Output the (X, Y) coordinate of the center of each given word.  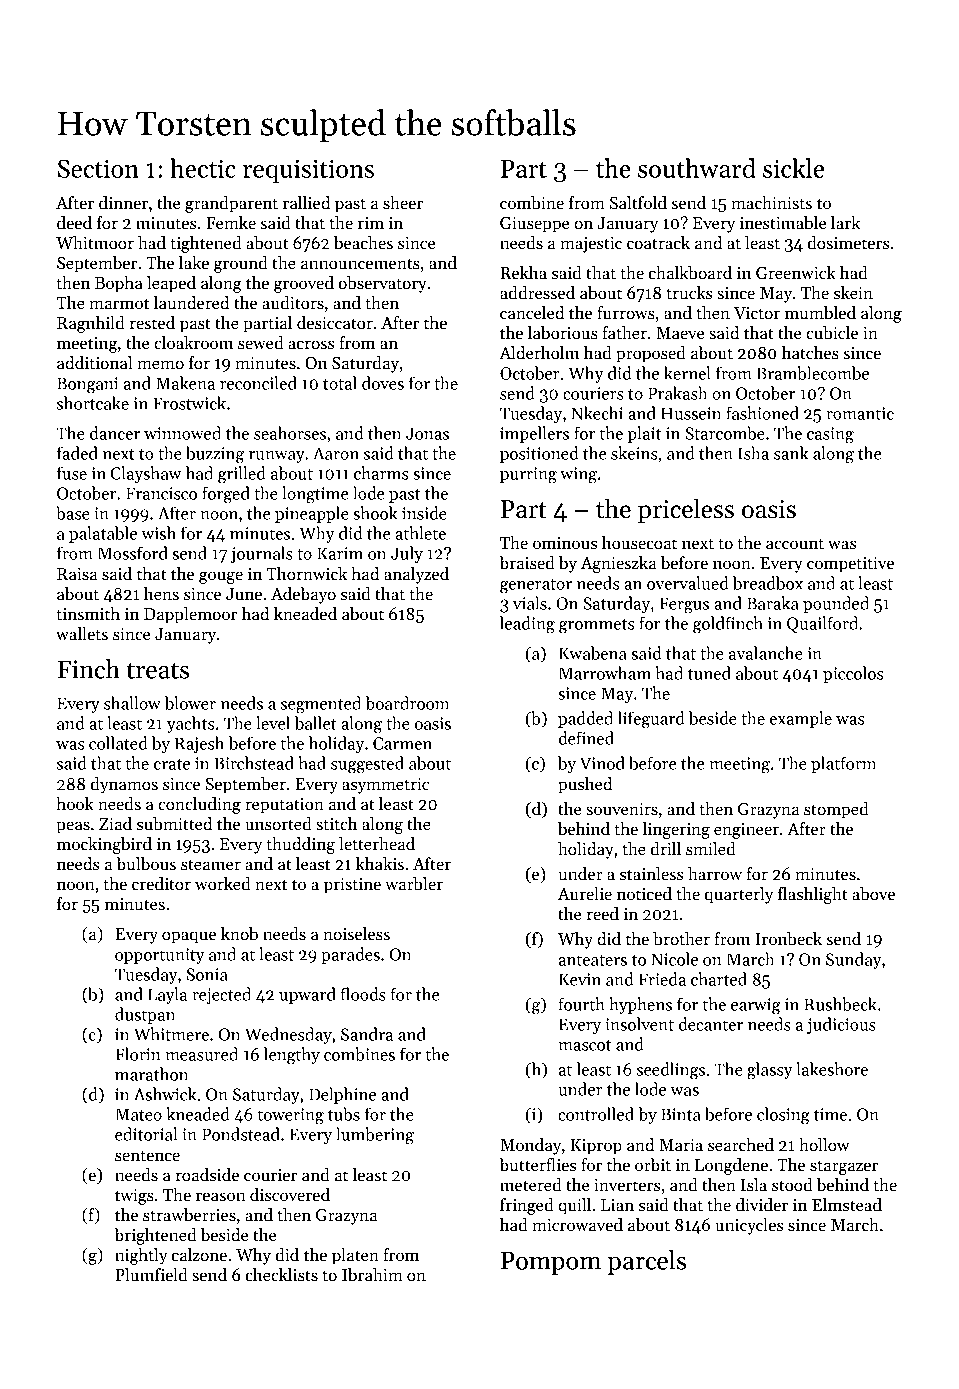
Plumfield (151, 1275)
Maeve (680, 333)
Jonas (427, 433)
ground (241, 264)
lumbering (375, 1136)
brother (681, 939)
